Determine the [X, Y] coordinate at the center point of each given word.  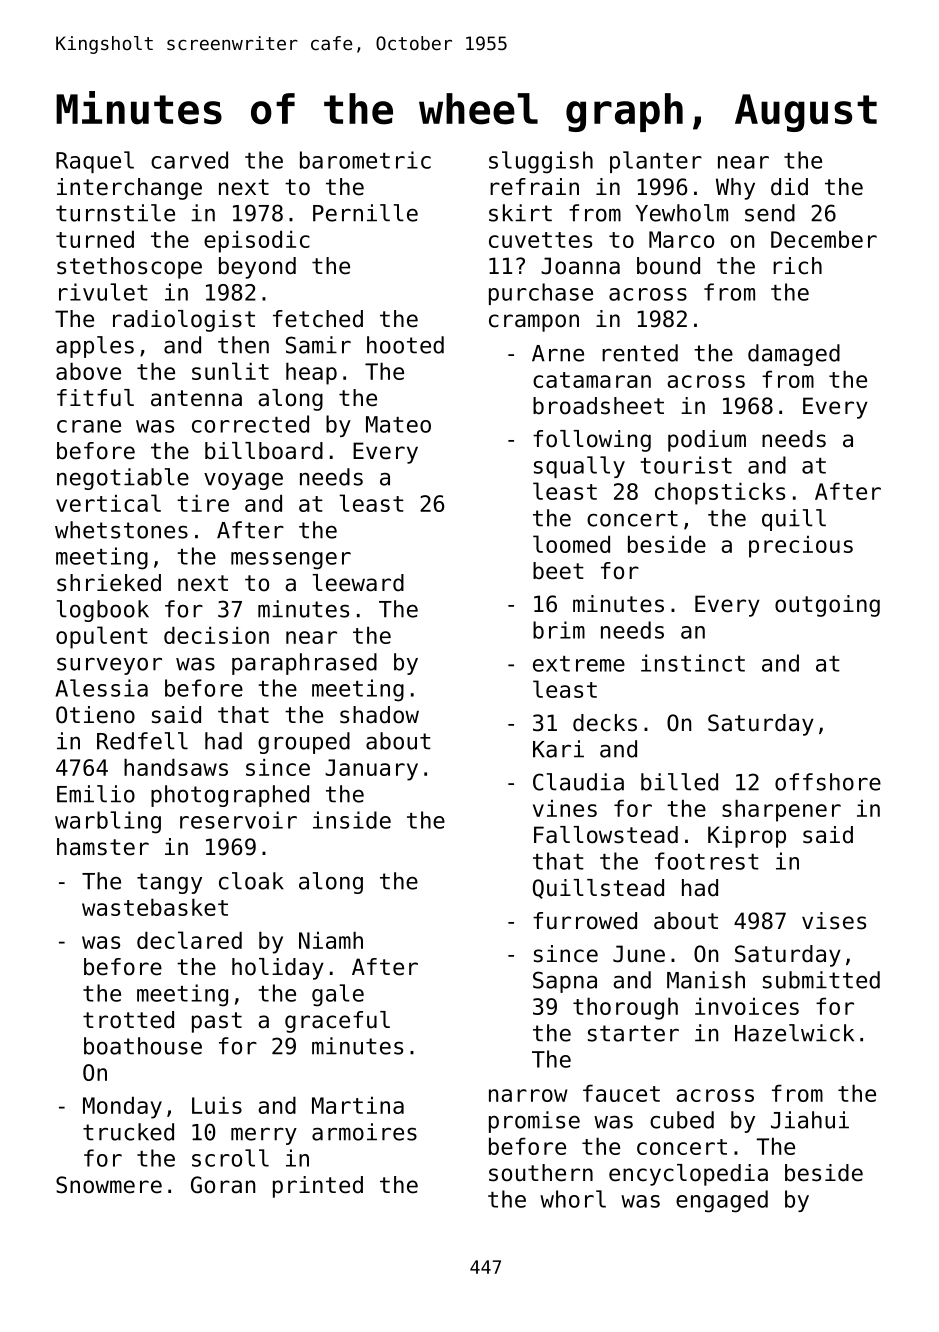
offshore [828, 782]
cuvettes [540, 240]
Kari [558, 749]
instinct [693, 663]
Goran [223, 1185]
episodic [257, 241]
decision [216, 635]
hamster [103, 847]
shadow [379, 715]
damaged [794, 355]
